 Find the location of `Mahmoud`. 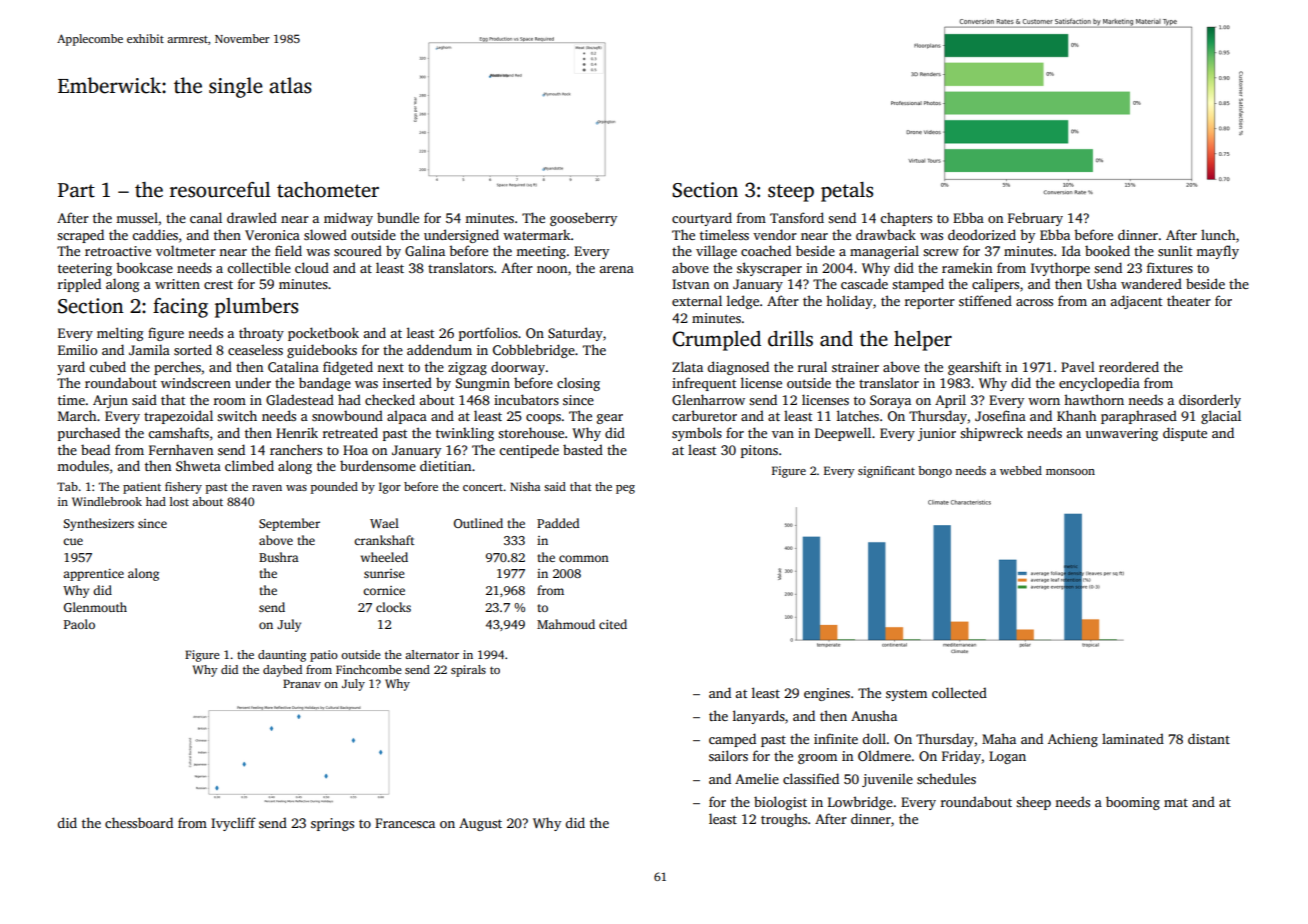

Mahmoud is located at coordinates (566, 624).
